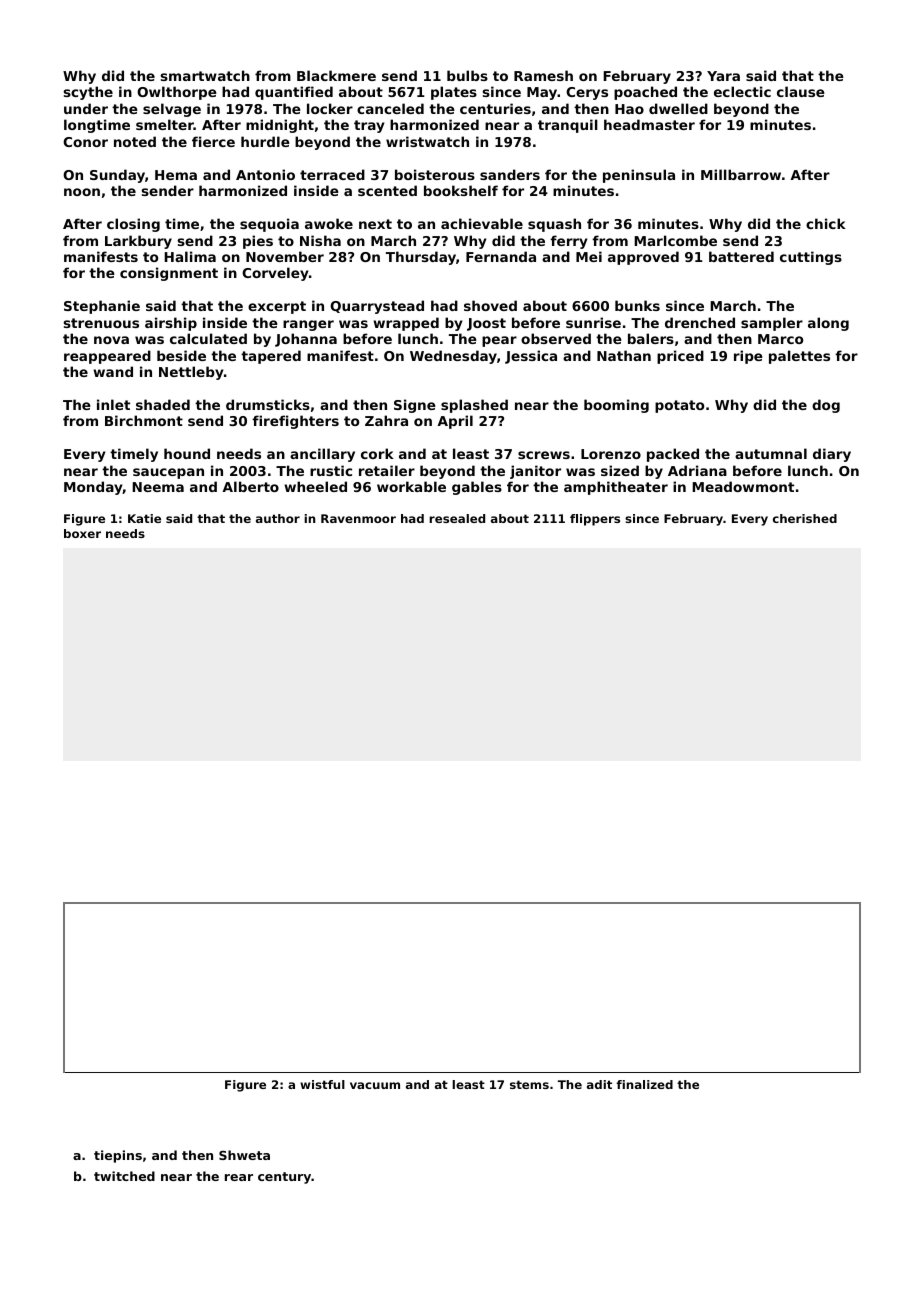 The width and height of the screenshot is (924, 1308). What do you see at coordinates (801, 91) in the screenshot?
I see `clause` at bounding box center [801, 91].
